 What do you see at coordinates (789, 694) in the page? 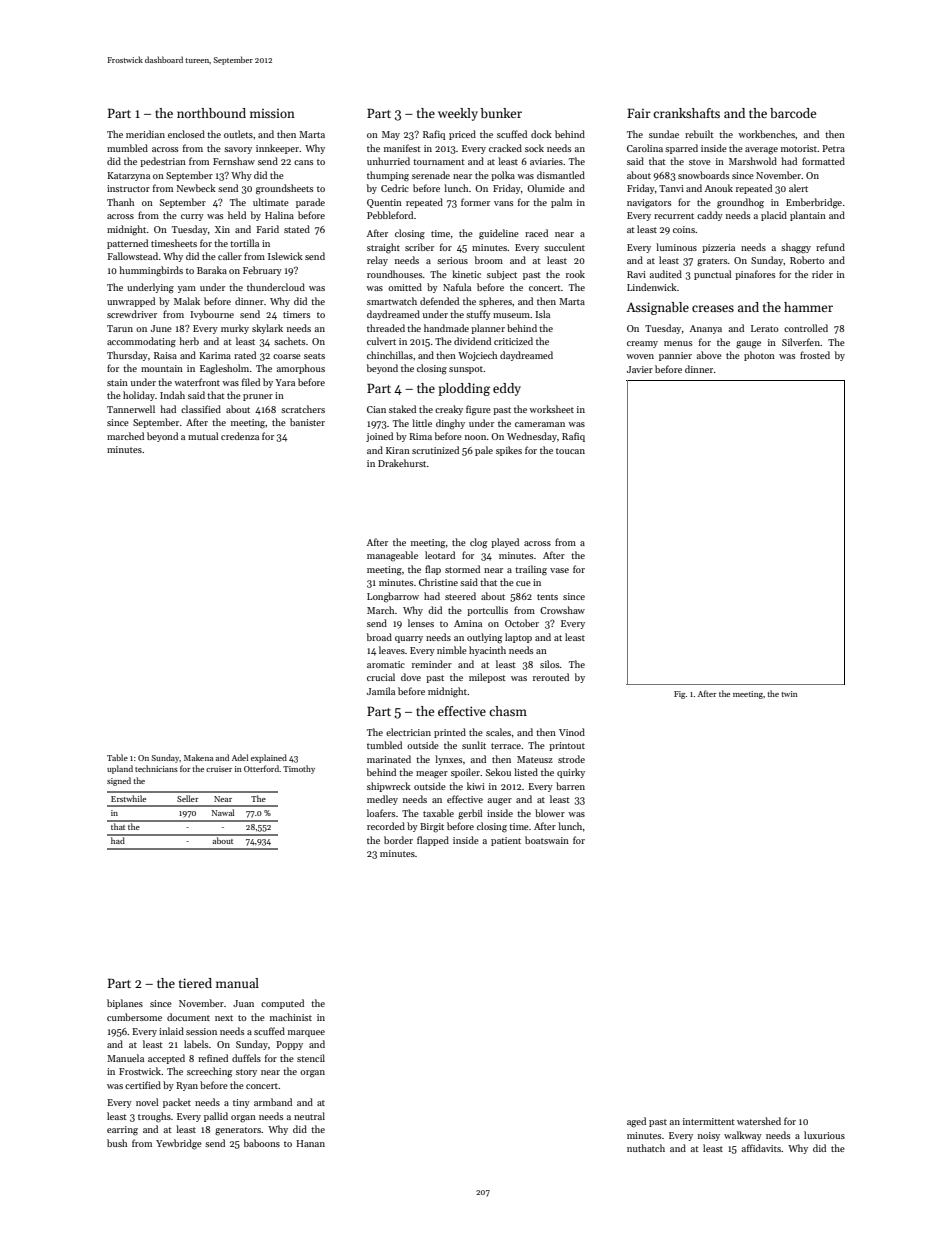
I see `twin` at bounding box center [789, 694].
